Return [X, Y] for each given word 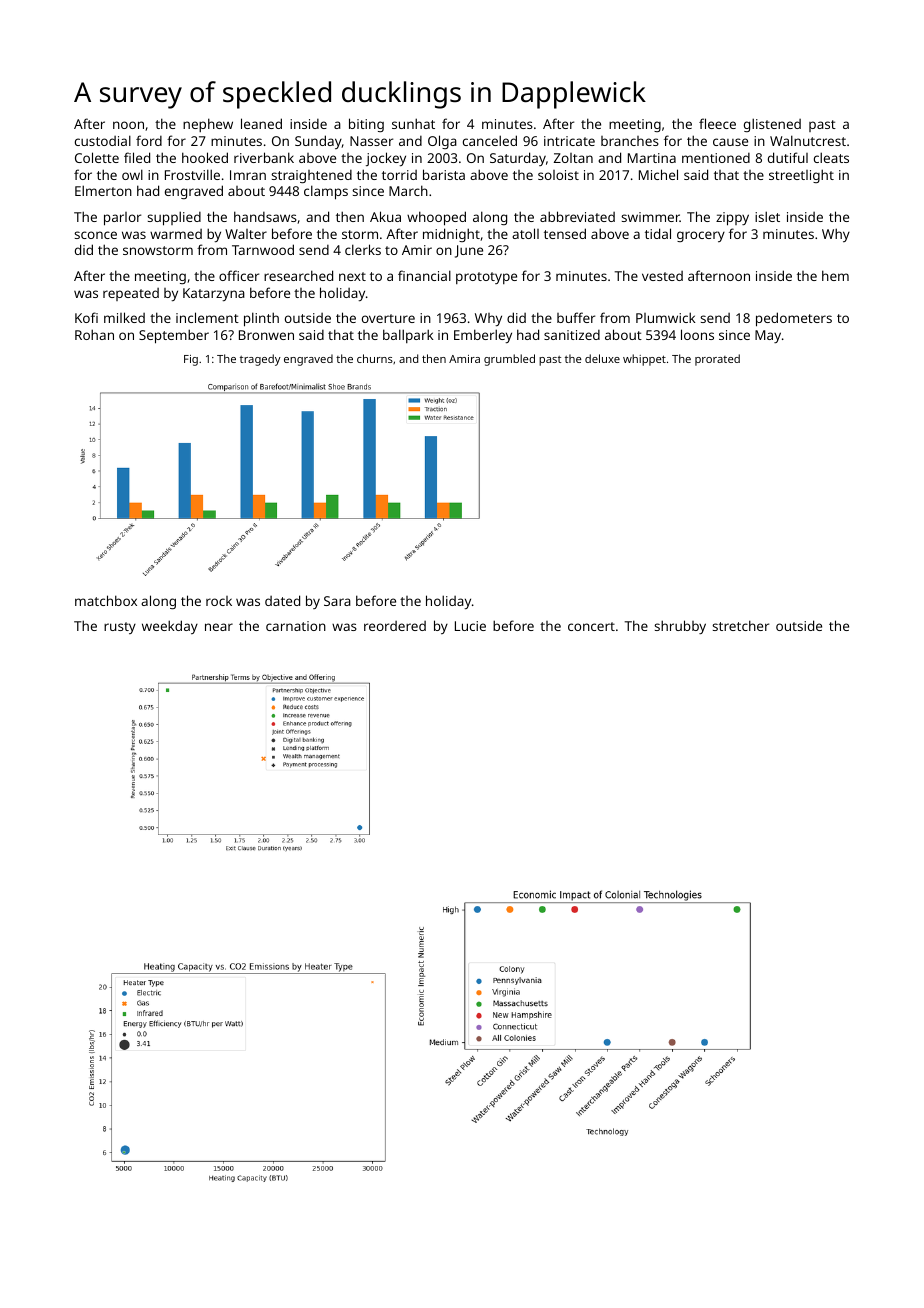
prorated [717, 360]
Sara [337, 601]
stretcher [740, 625]
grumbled [509, 360]
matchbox [106, 600]
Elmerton [103, 190]
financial [424, 275]
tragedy [260, 360]
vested [662, 276]
